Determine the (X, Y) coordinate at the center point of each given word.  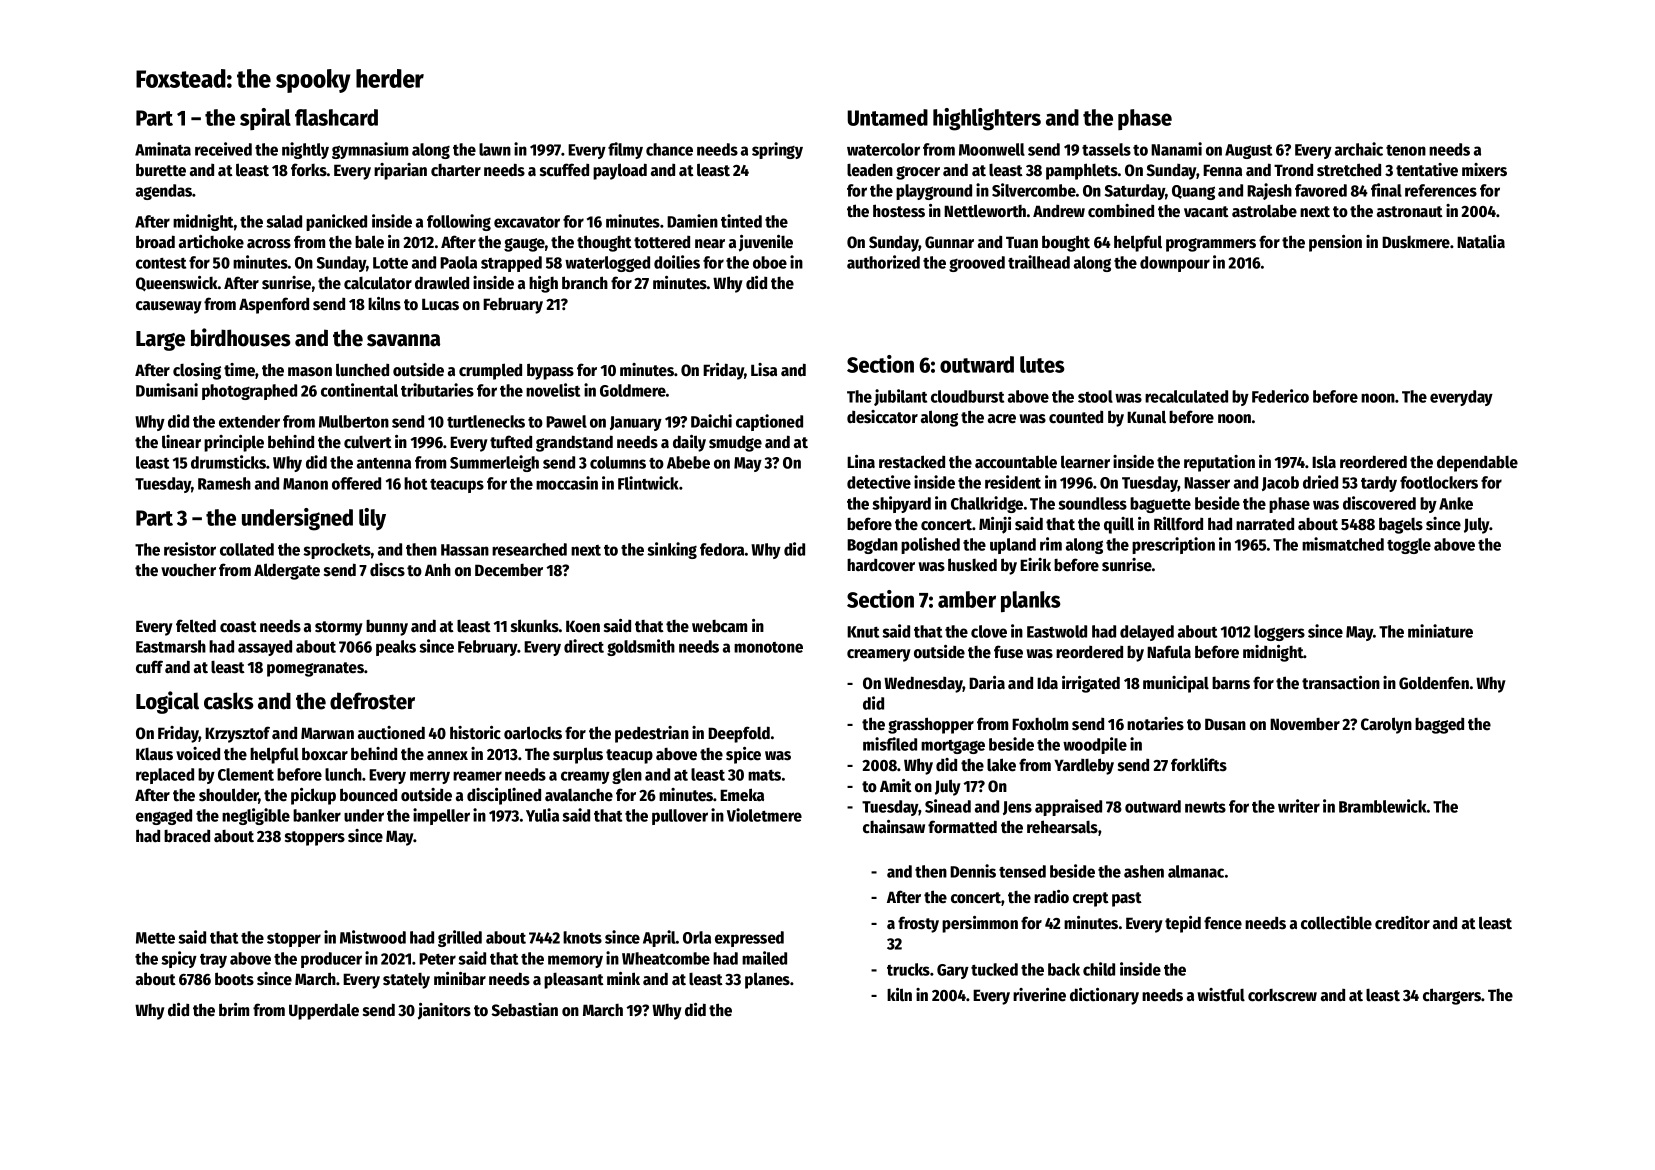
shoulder (229, 796)
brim (234, 1009)
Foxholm (1040, 724)
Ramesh (224, 483)
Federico (1280, 396)
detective (879, 482)
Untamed (887, 117)
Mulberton (354, 421)
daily (689, 443)
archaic (1359, 149)
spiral (265, 119)
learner (1085, 462)
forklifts (1199, 765)
